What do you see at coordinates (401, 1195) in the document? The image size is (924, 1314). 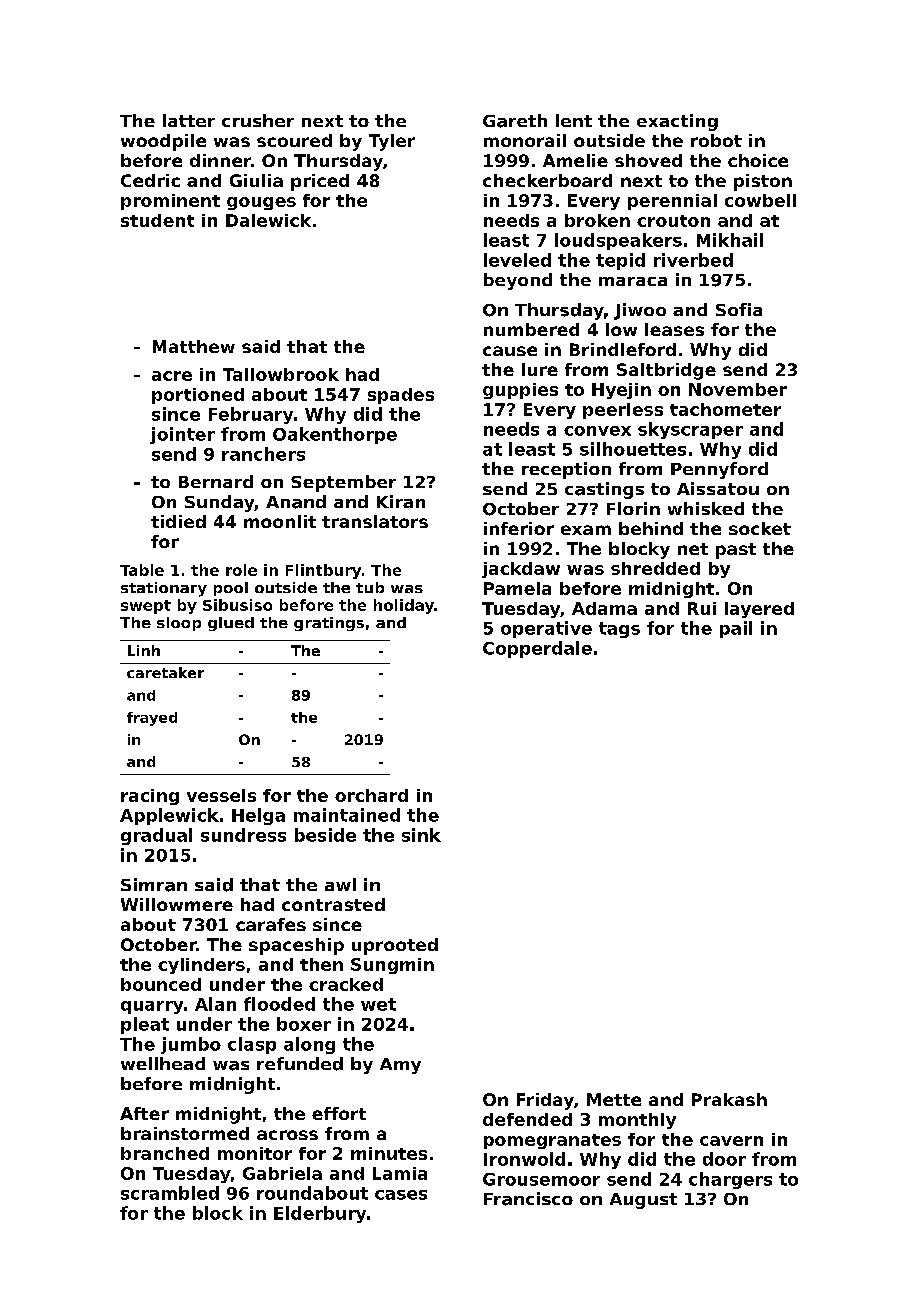 I see `cases` at bounding box center [401, 1195].
